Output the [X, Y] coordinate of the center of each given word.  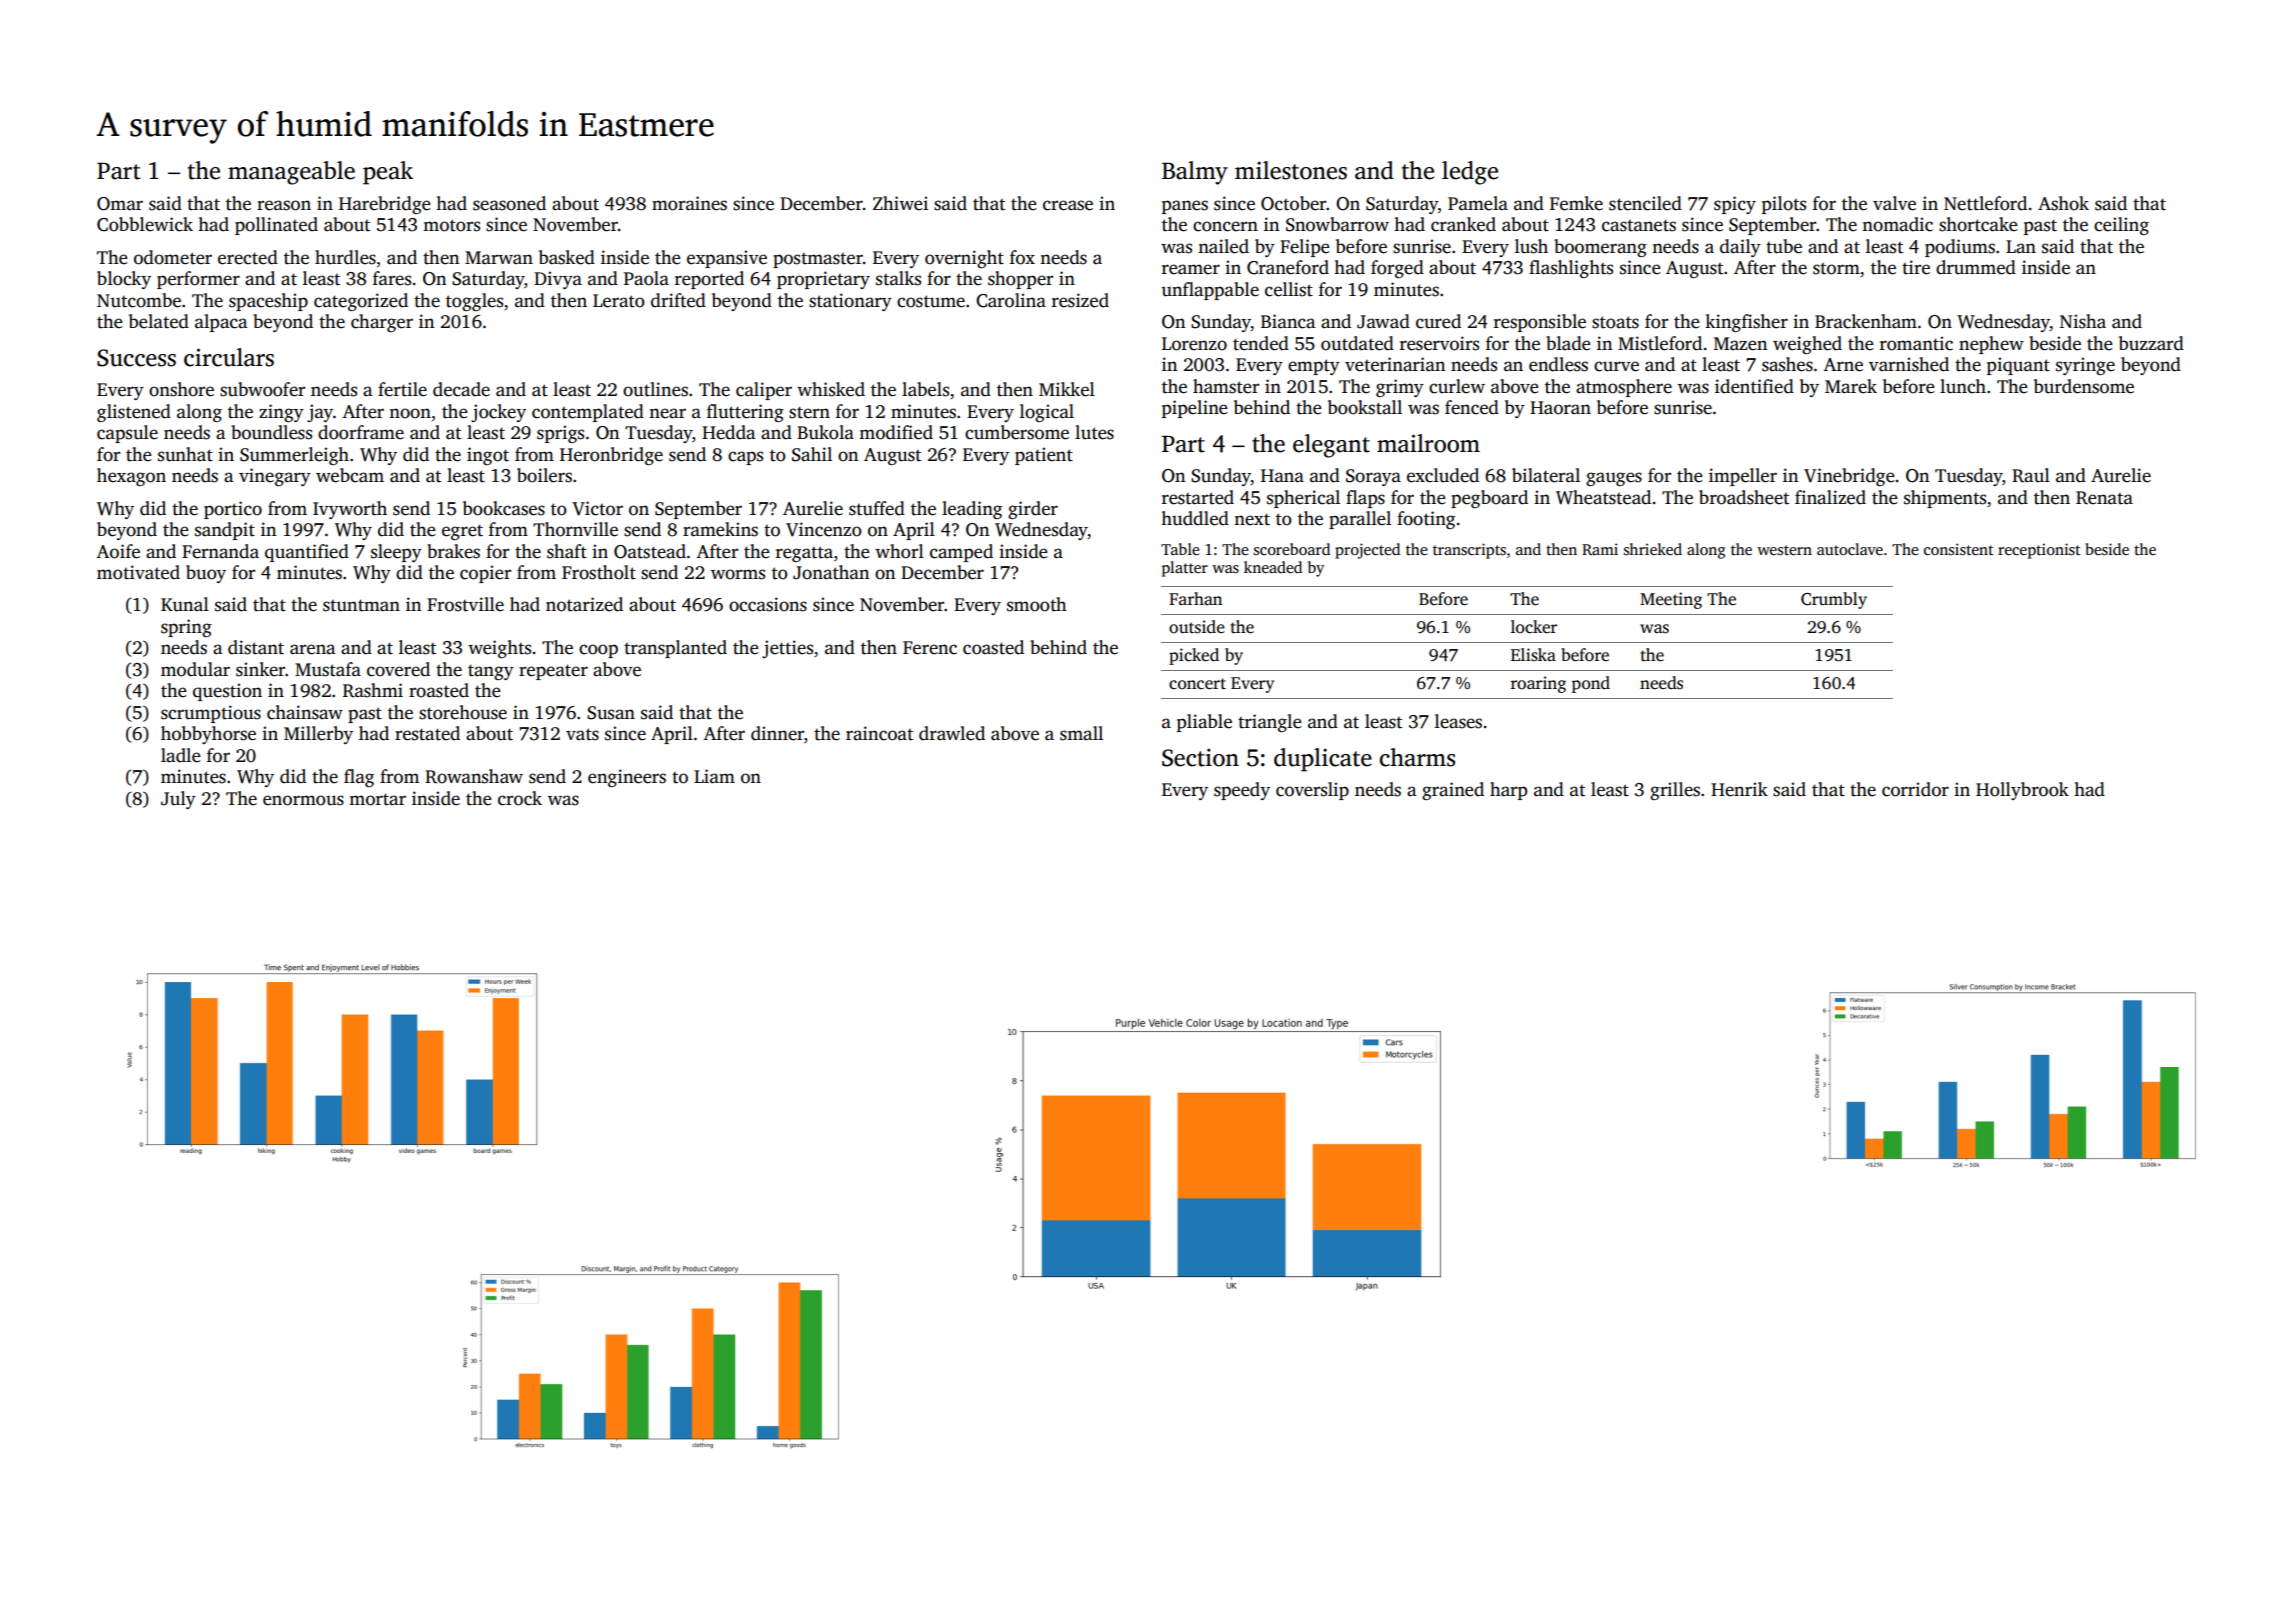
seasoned [509, 203]
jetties [787, 649]
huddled [1195, 518]
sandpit [225, 531]
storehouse [463, 712]
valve [1894, 203]
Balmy [1195, 173]
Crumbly [1834, 600]
